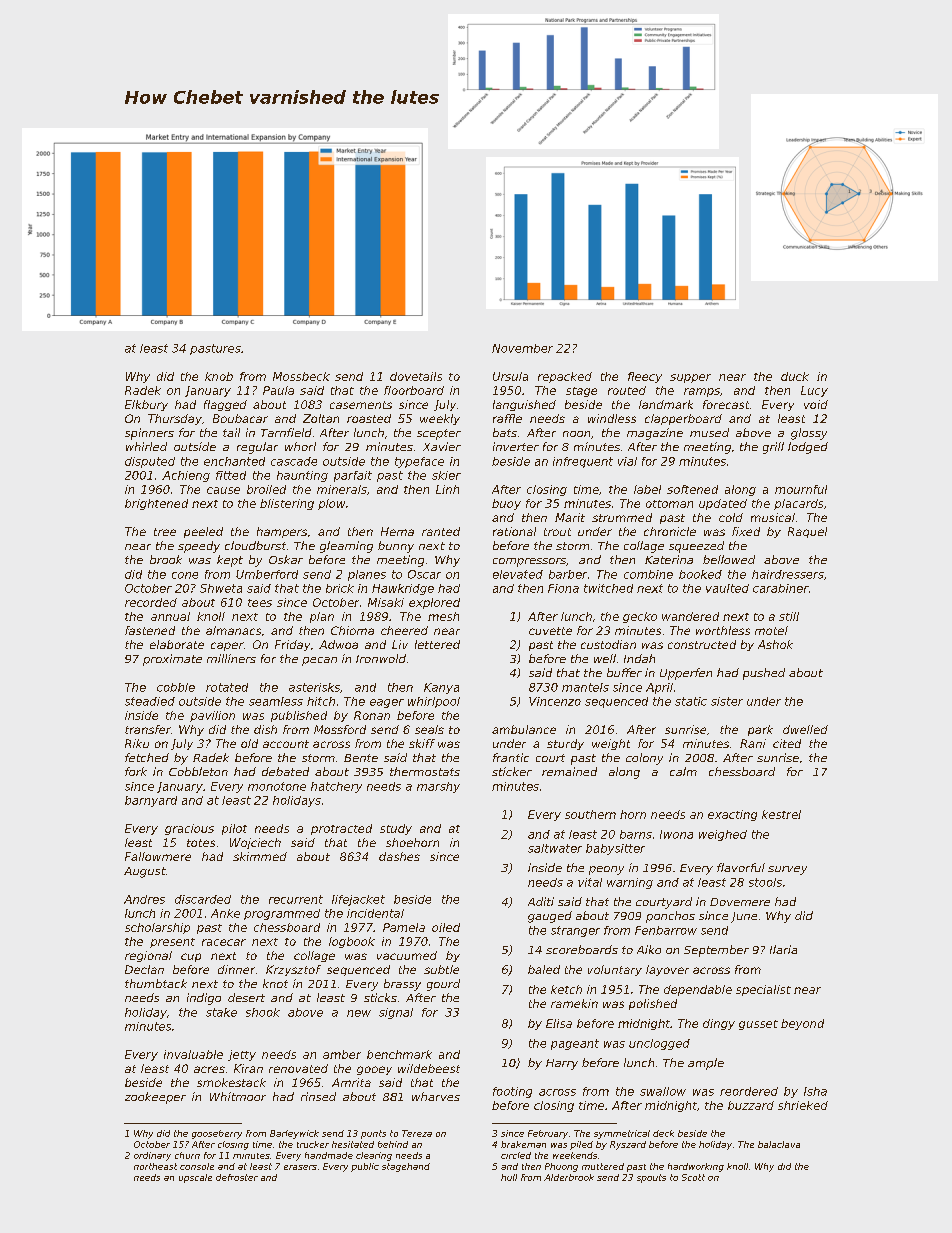  I want to click on Ursula, so click(510, 376).
